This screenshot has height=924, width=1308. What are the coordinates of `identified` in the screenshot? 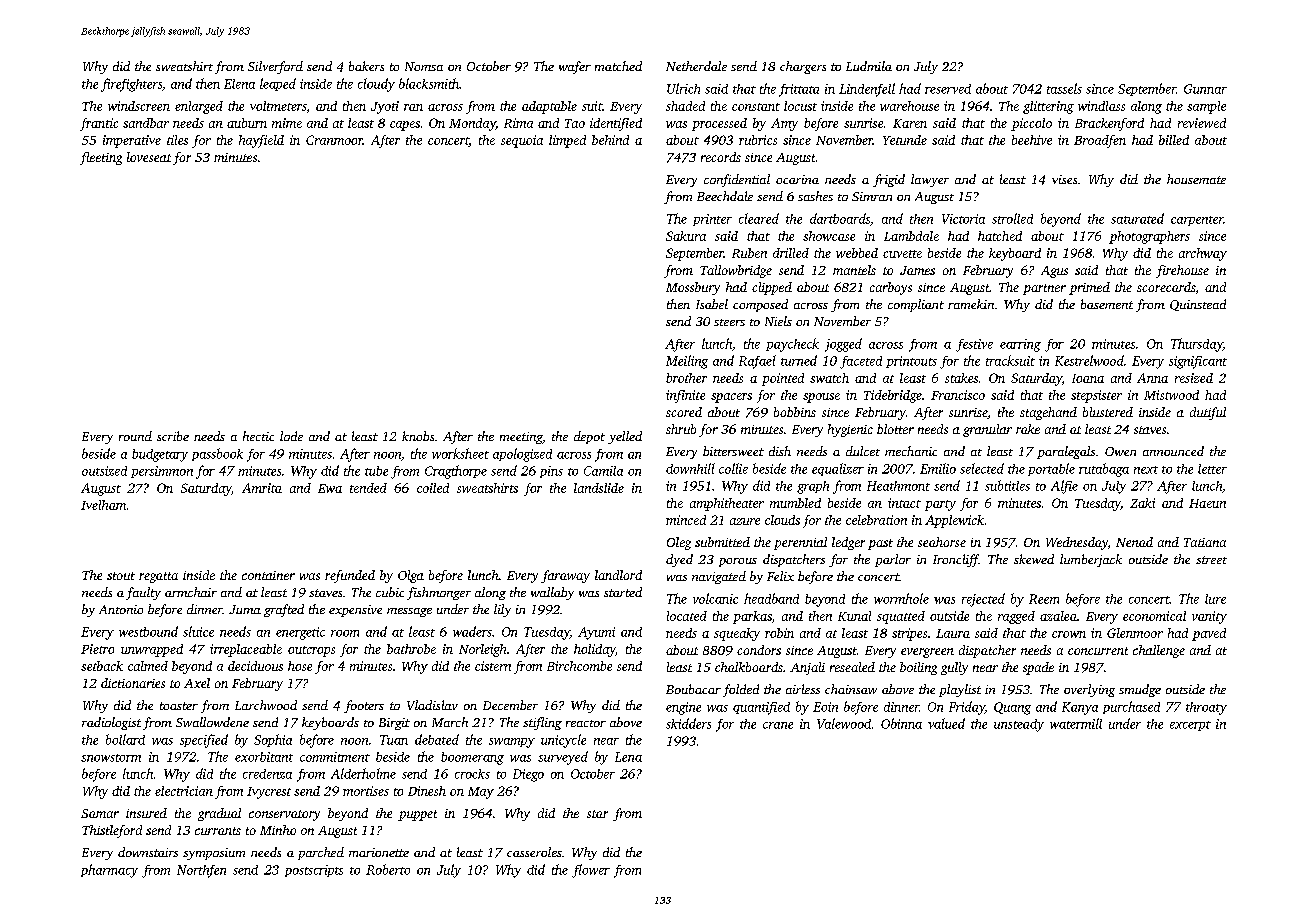 It's located at (616, 124).
